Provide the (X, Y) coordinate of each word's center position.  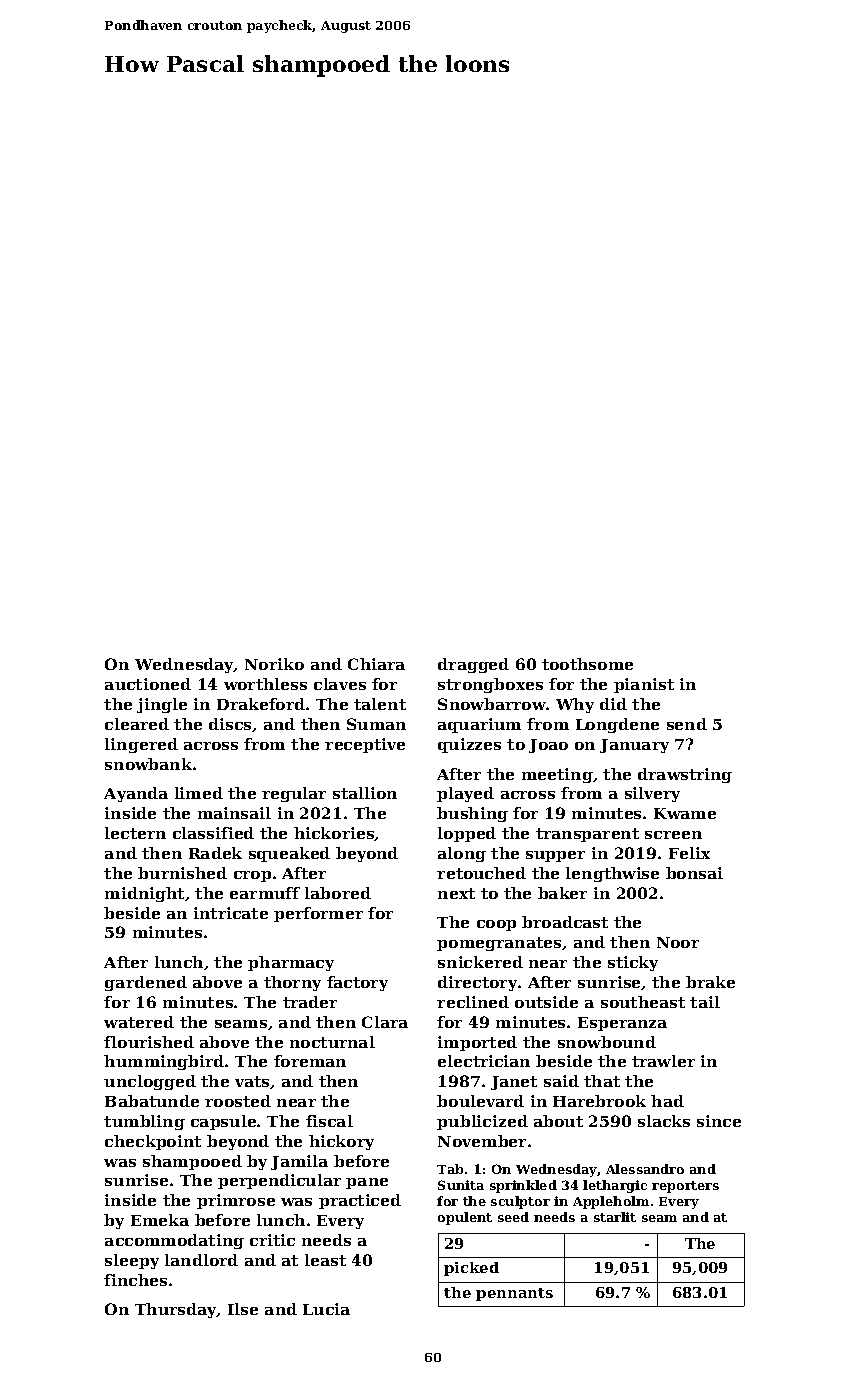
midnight (144, 894)
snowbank (148, 764)
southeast (643, 1002)
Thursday (176, 1310)
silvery (652, 794)
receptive (365, 745)
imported (477, 1043)
